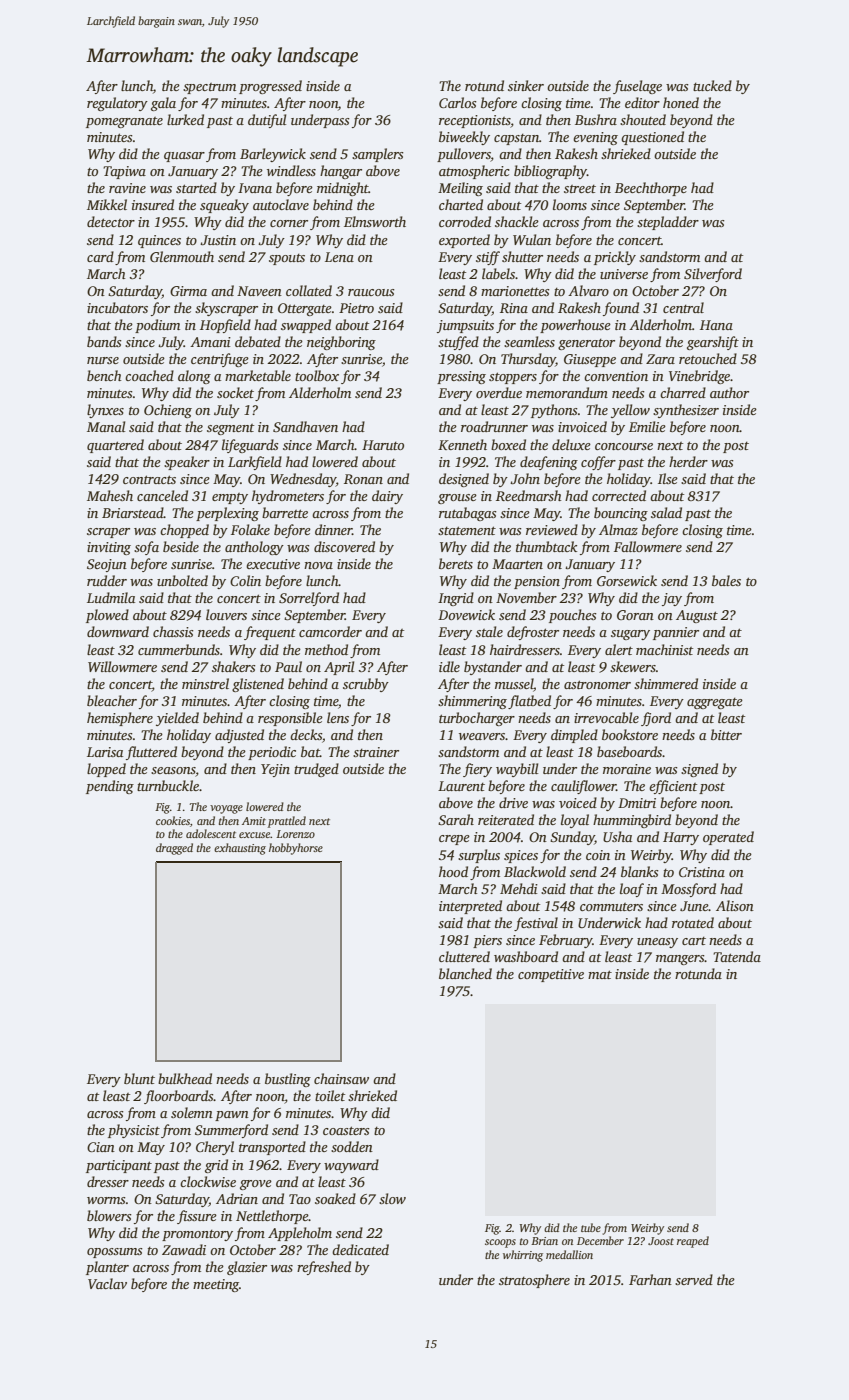 The height and width of the screenshot is (1400, 849). Describe the element at coordinates (101, 1147) in the screenshot. I see `Cian` at that location.
